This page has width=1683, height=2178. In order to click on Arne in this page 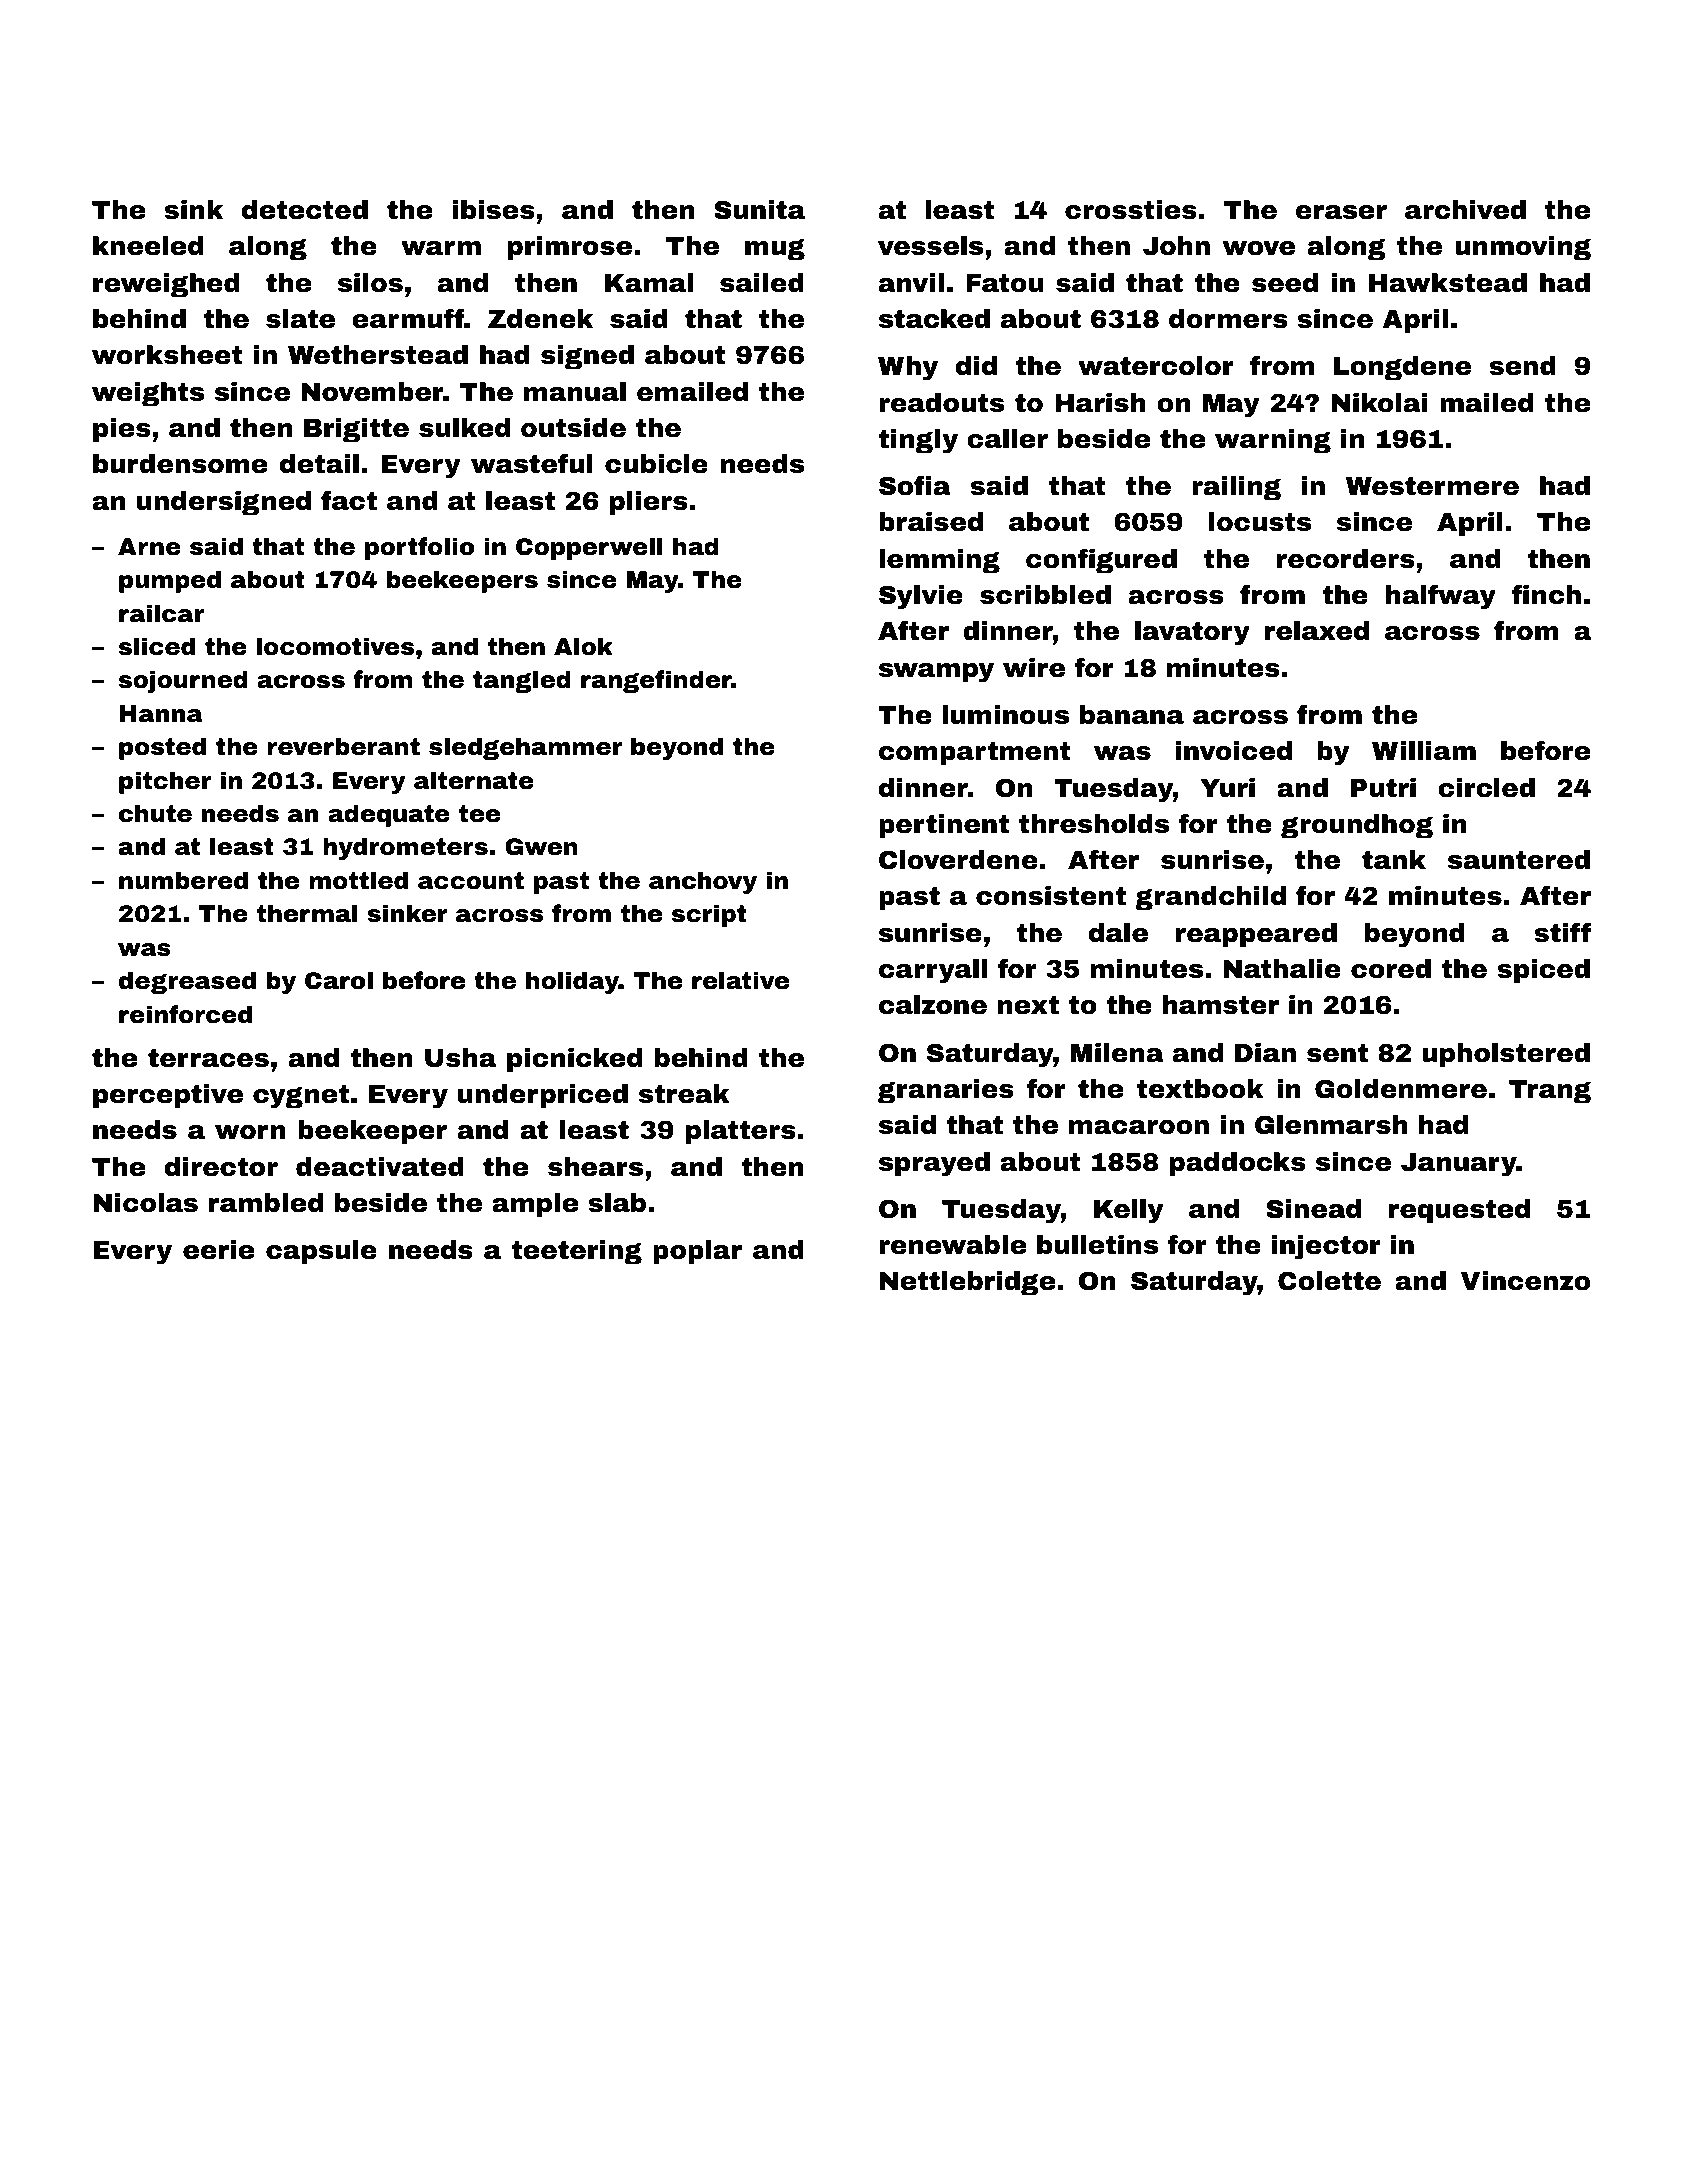, I will do `click(149, 547)`.
